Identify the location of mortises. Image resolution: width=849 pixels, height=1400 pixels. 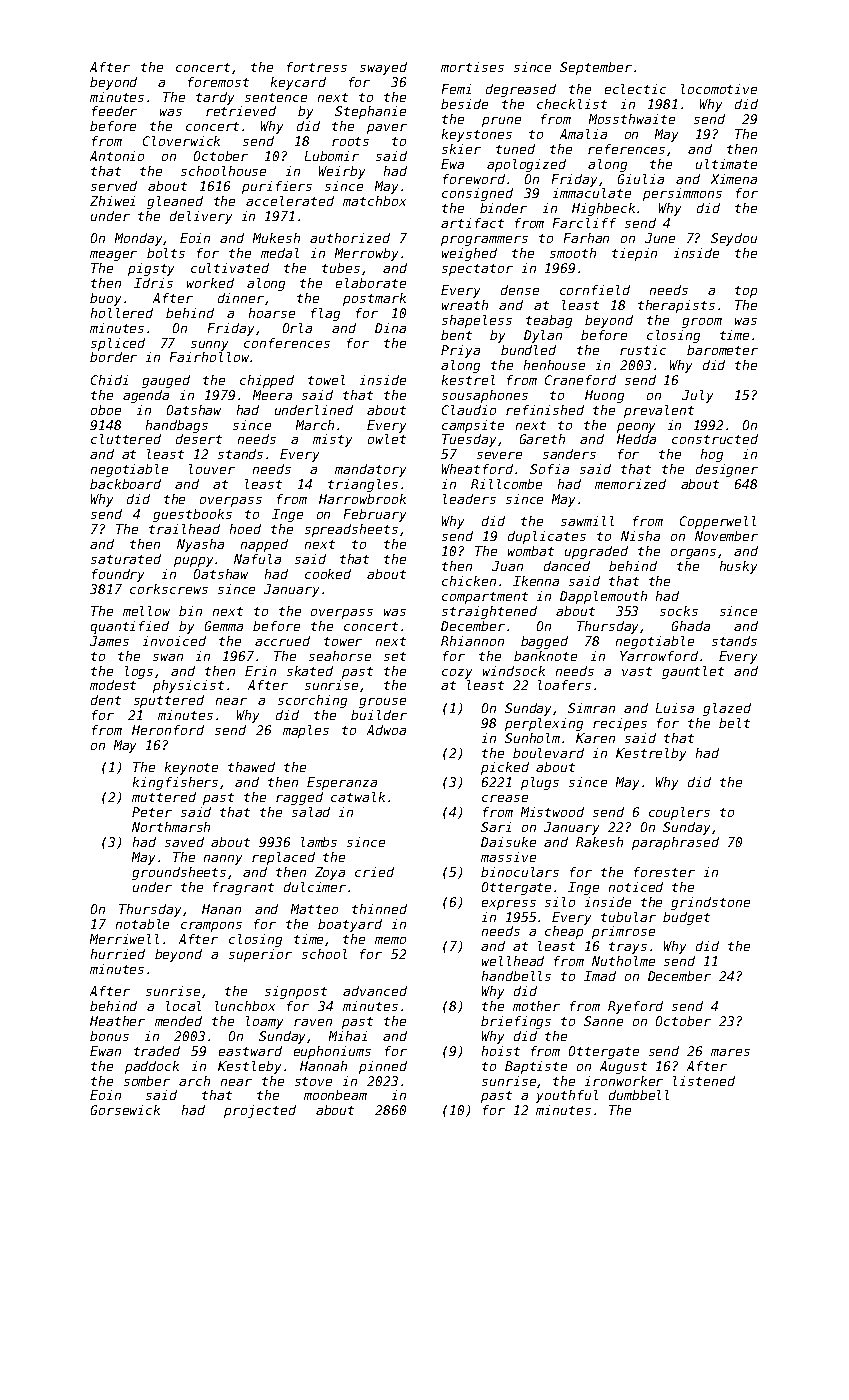
(472, 67).
